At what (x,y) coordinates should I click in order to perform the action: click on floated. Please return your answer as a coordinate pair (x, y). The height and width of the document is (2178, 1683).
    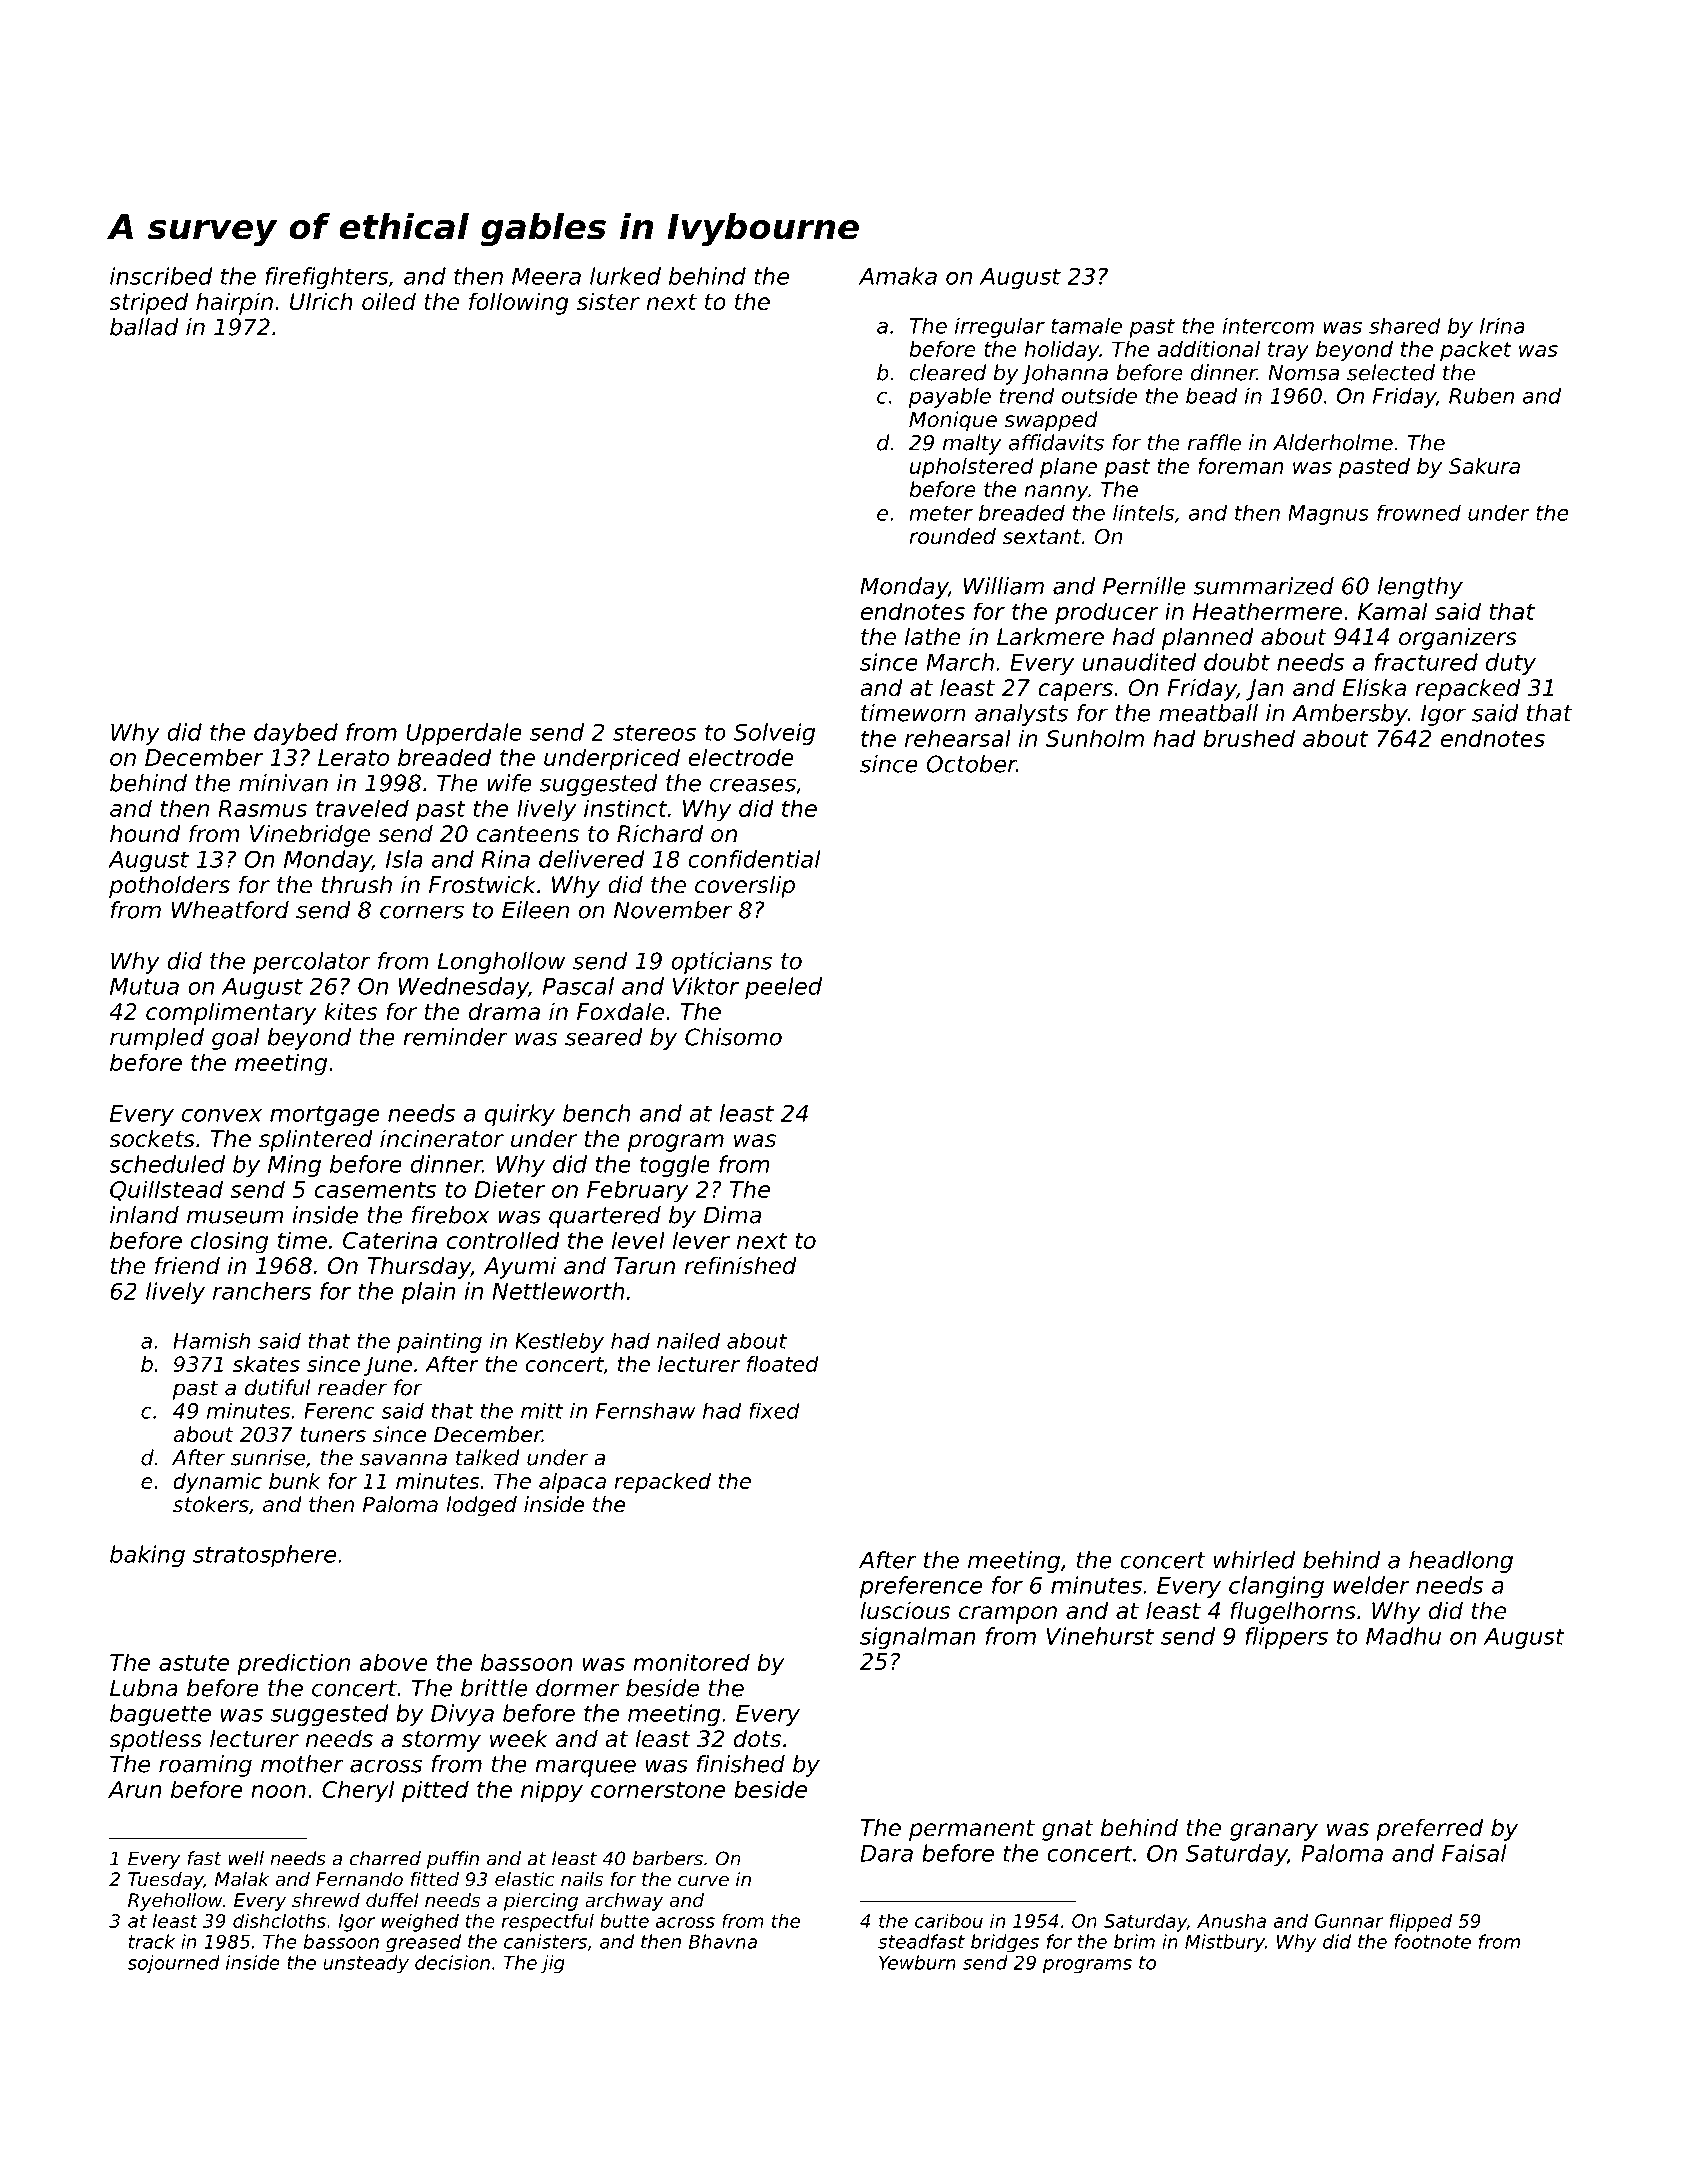
    Looking at the image, I should click on (783, 1364).
